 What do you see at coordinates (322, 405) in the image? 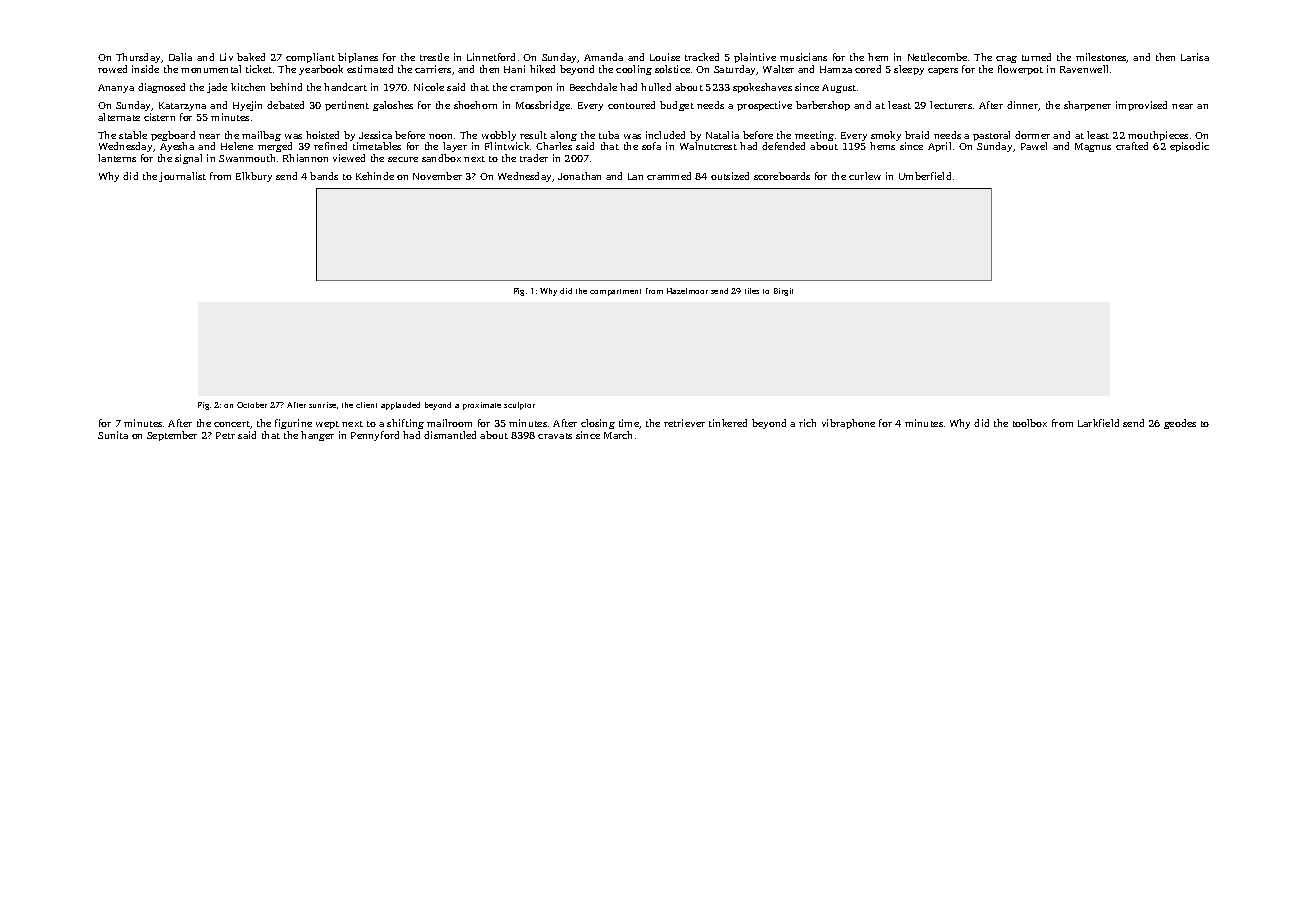
I see `sunrise` at bounding box center [322, 405].
